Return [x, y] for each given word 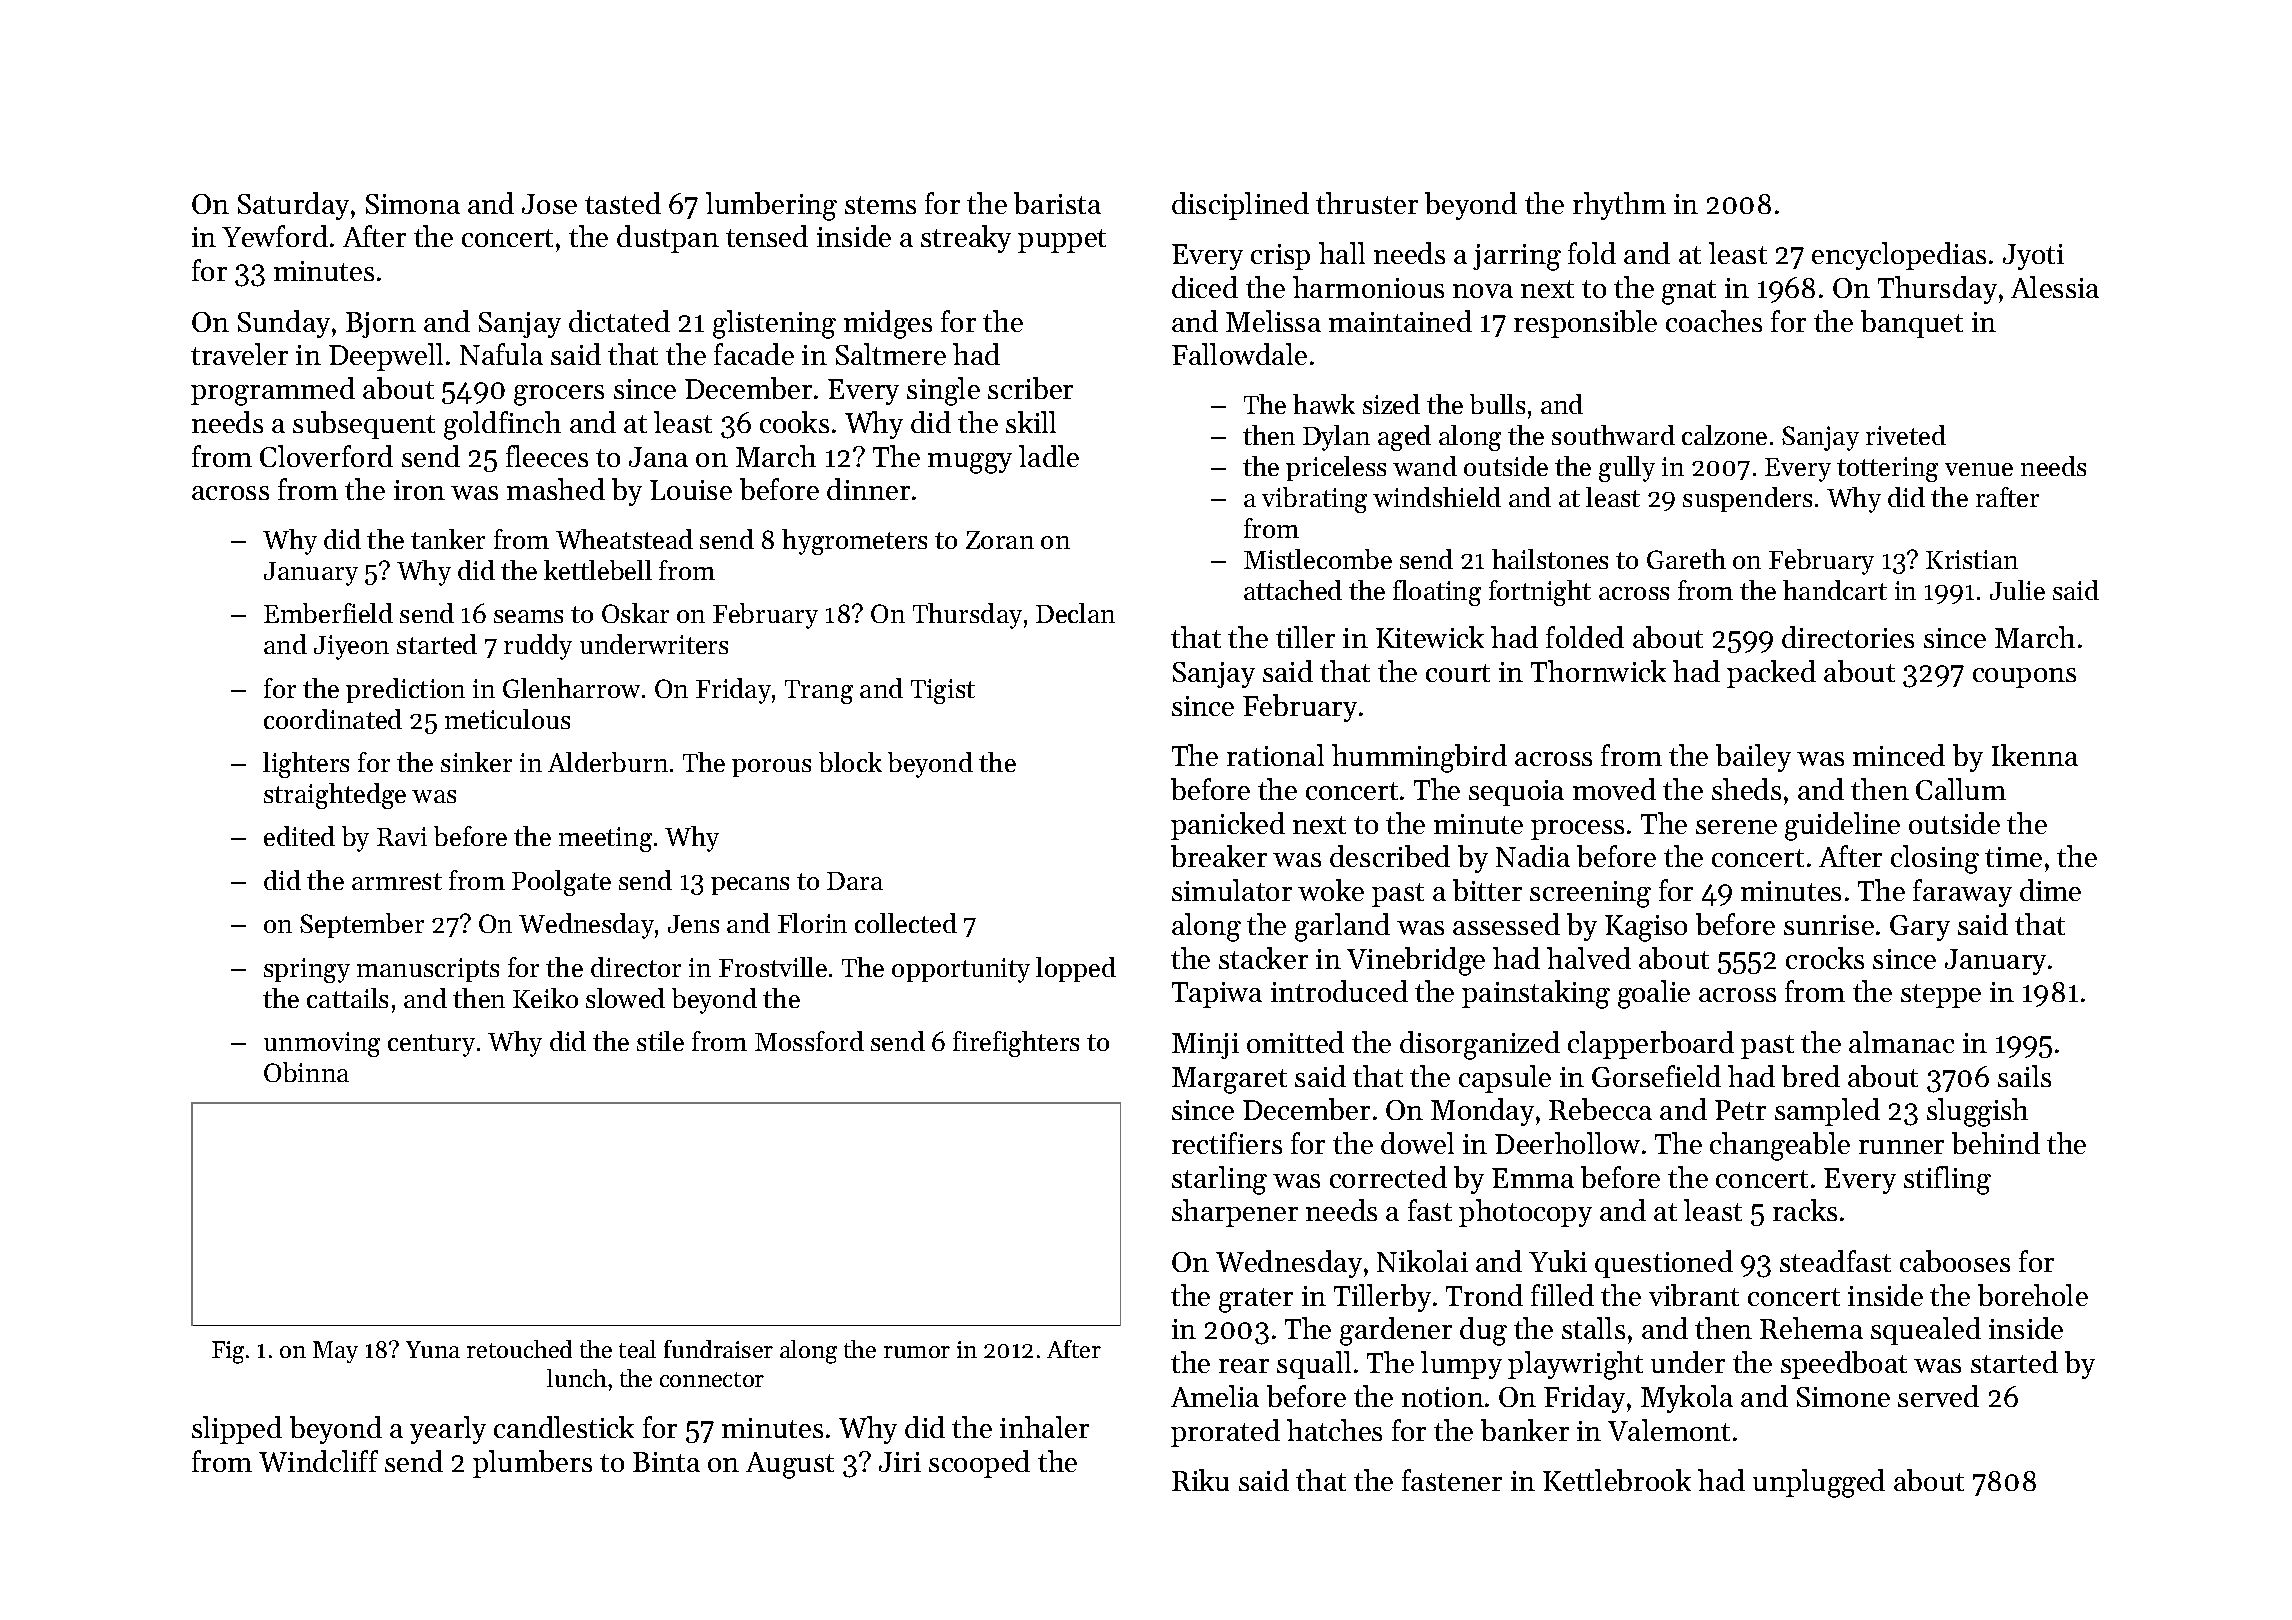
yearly [448, 1430]
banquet [1912, 324]
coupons [2024, 678]
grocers [559, 395]
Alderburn [608, 762]
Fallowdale [1239, 354]
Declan [1075, 613]
